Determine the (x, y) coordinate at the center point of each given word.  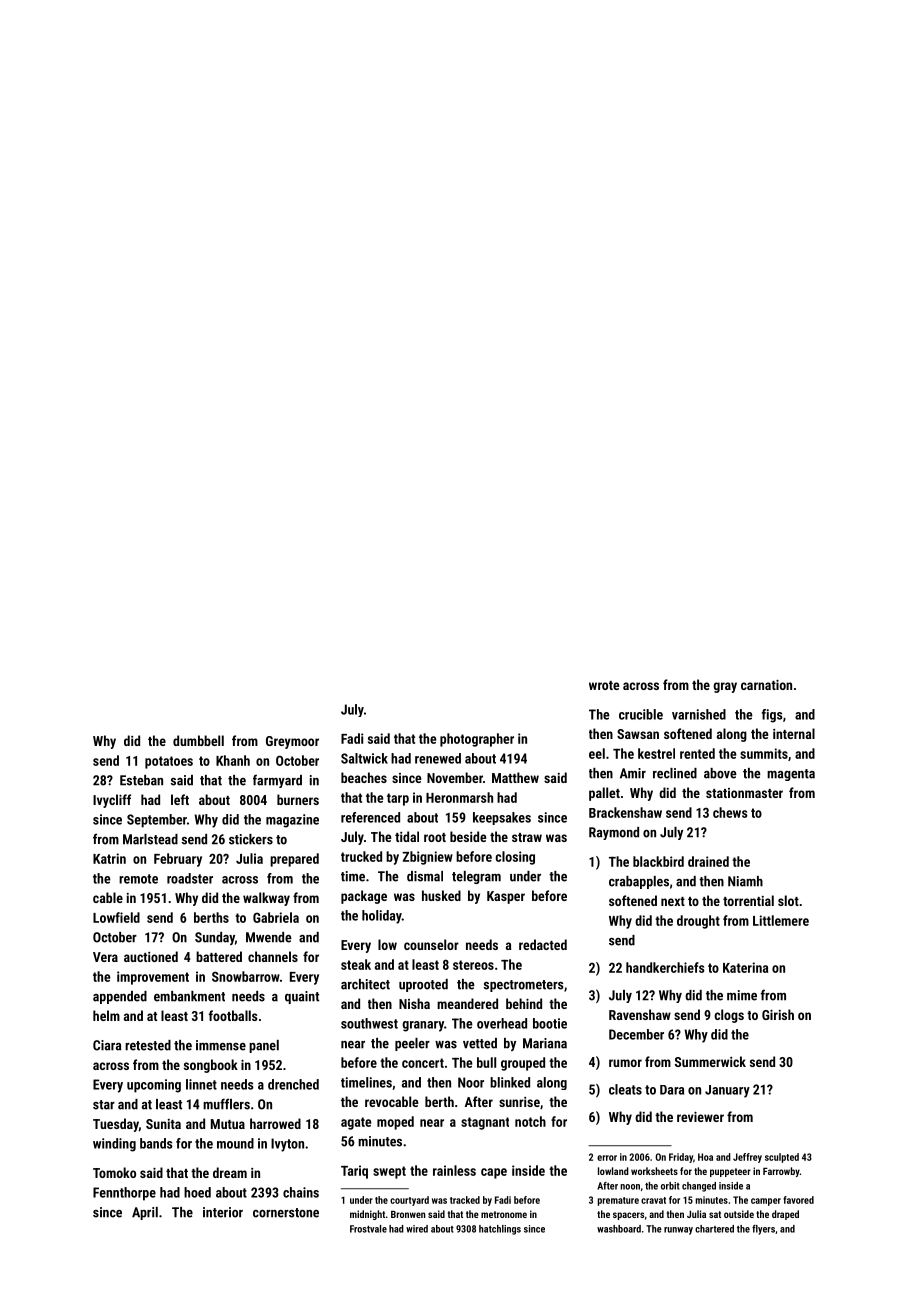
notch (530, 1121)
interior (223, 1212)
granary (423, 1026)
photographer (477, 740)
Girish (778, 1014)
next (673, 901)
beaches (364, 777)
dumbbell (198, 740)
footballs (233, 1015)
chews (730, 812)
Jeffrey (747, 1158)
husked (441, 895)
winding (114, 1145)
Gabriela (276, 917)
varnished (699, 714)
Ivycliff (112, 801)
